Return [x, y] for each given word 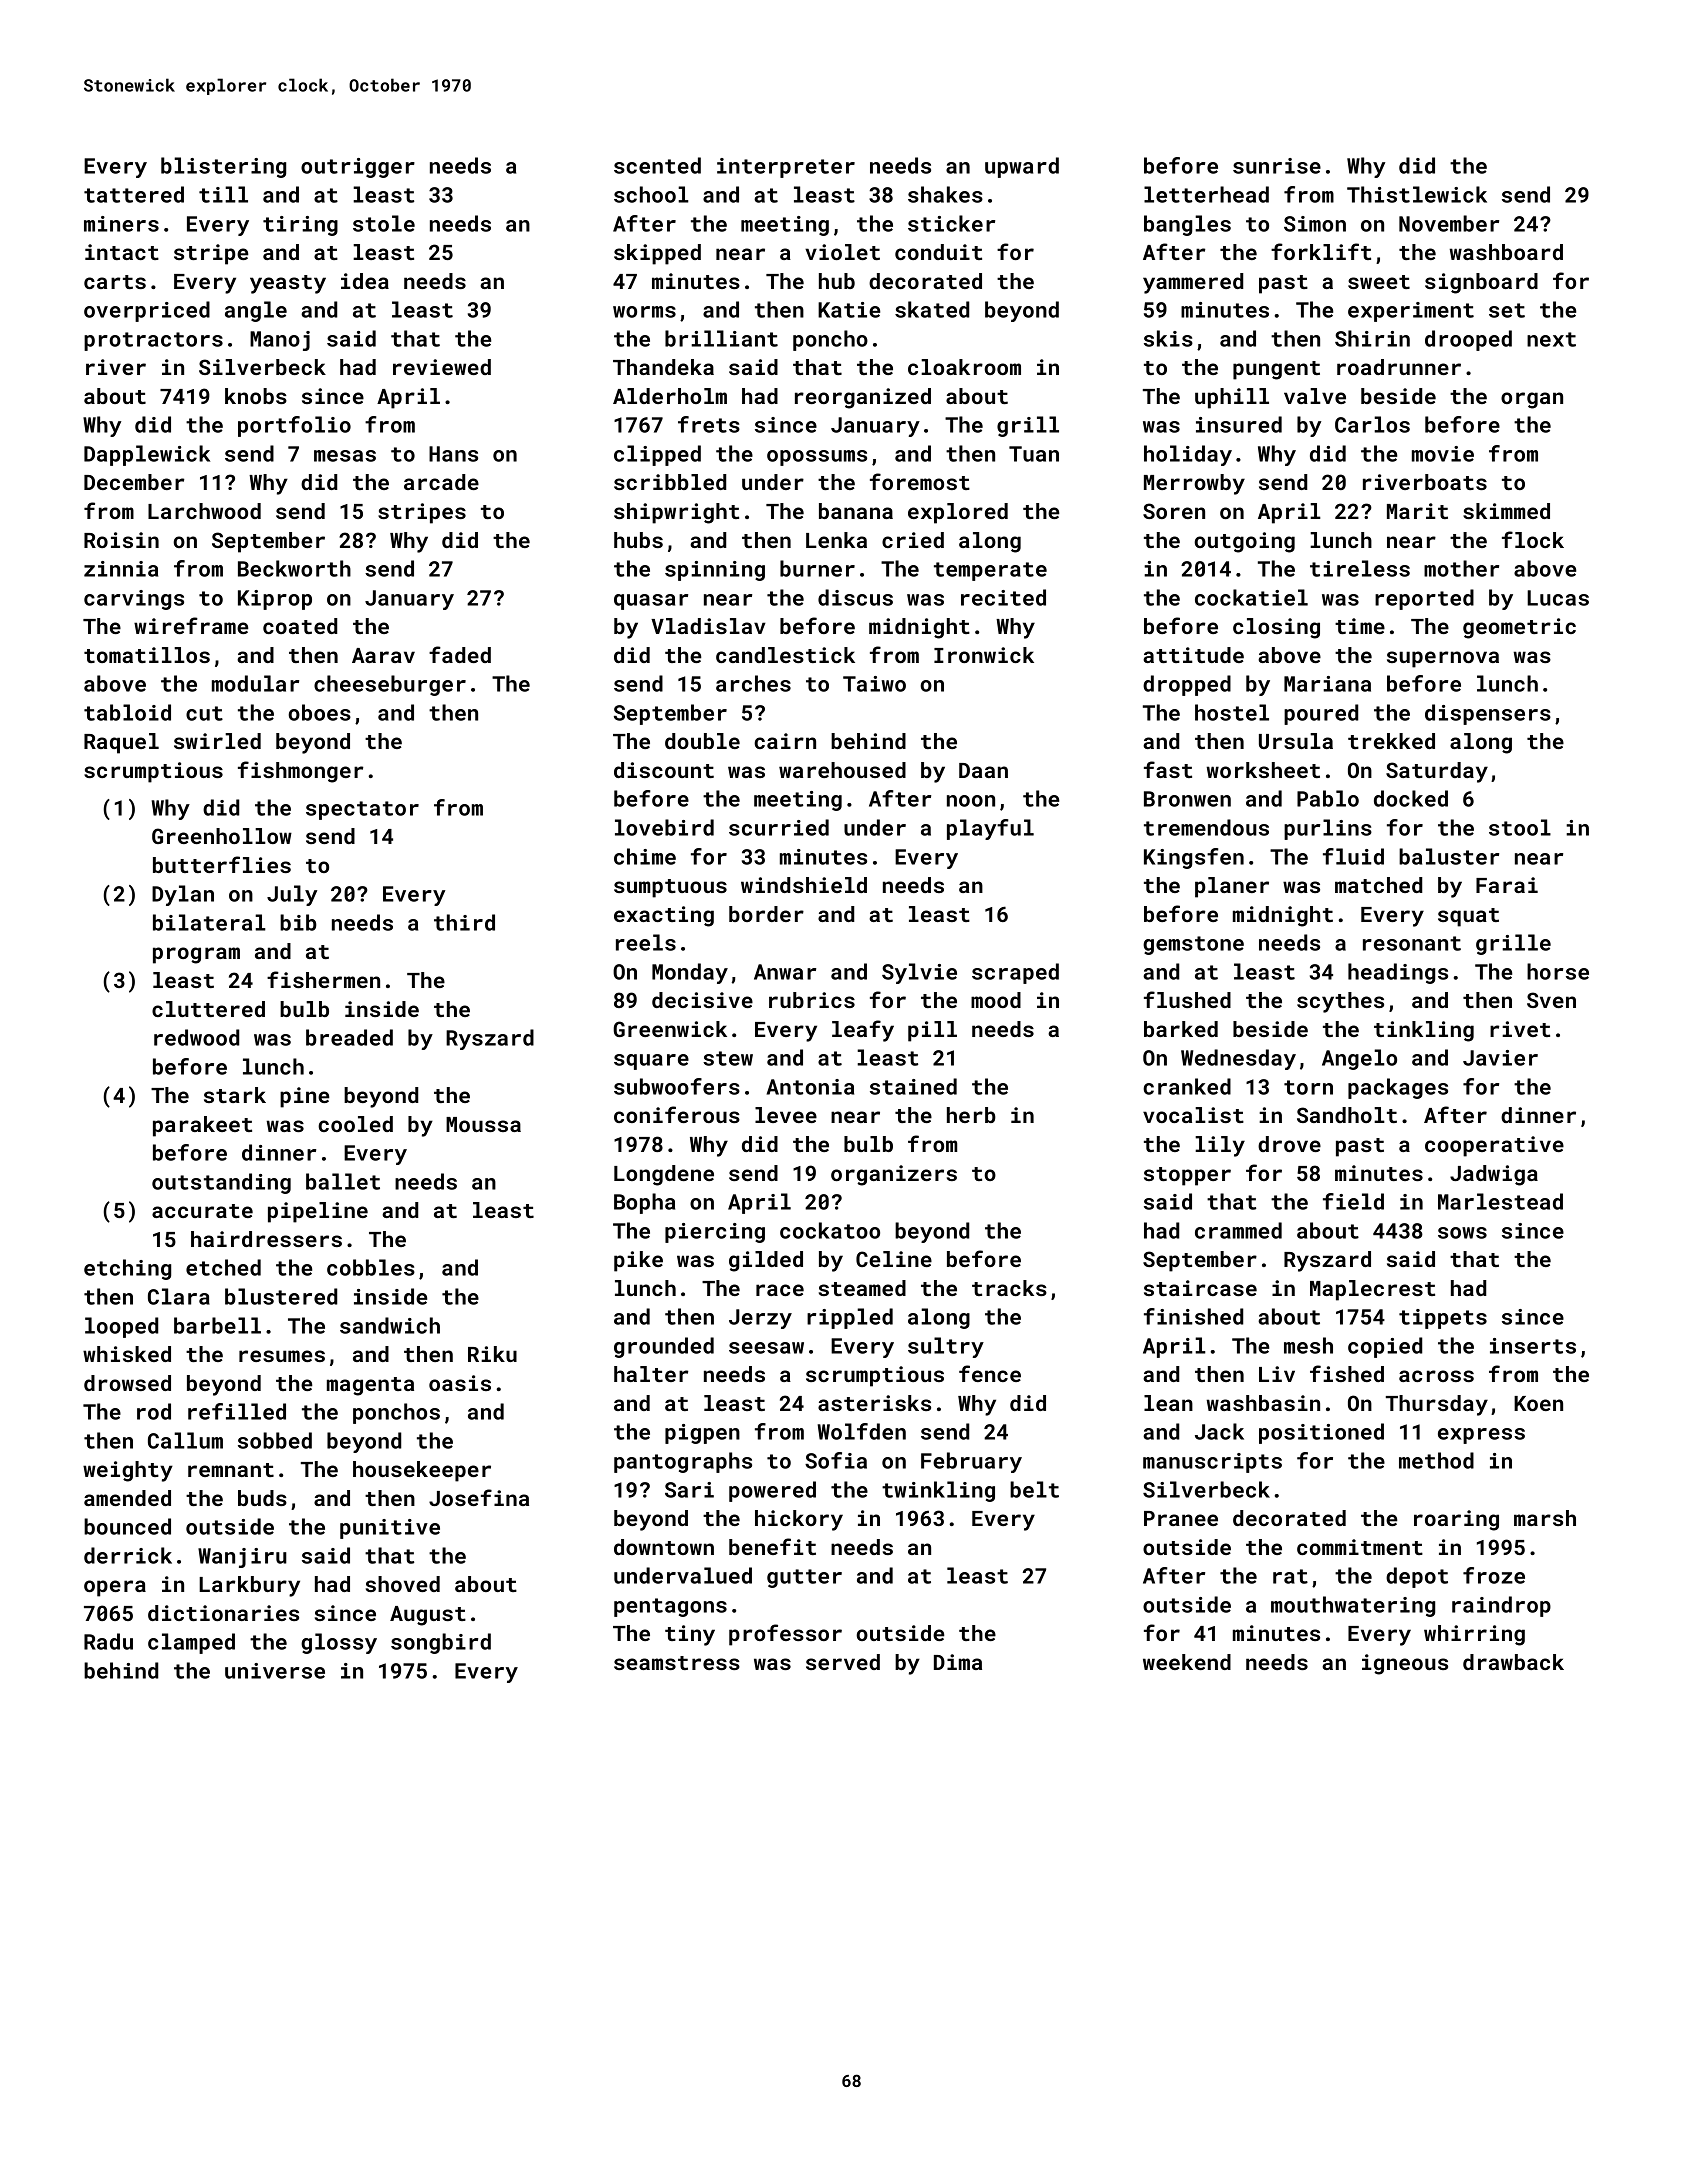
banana [856, 511]
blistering [223, 167]
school [651, 194]
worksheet [1263, 770]
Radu [108, 1641]
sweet [1379, 282]
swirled [217, 741]
